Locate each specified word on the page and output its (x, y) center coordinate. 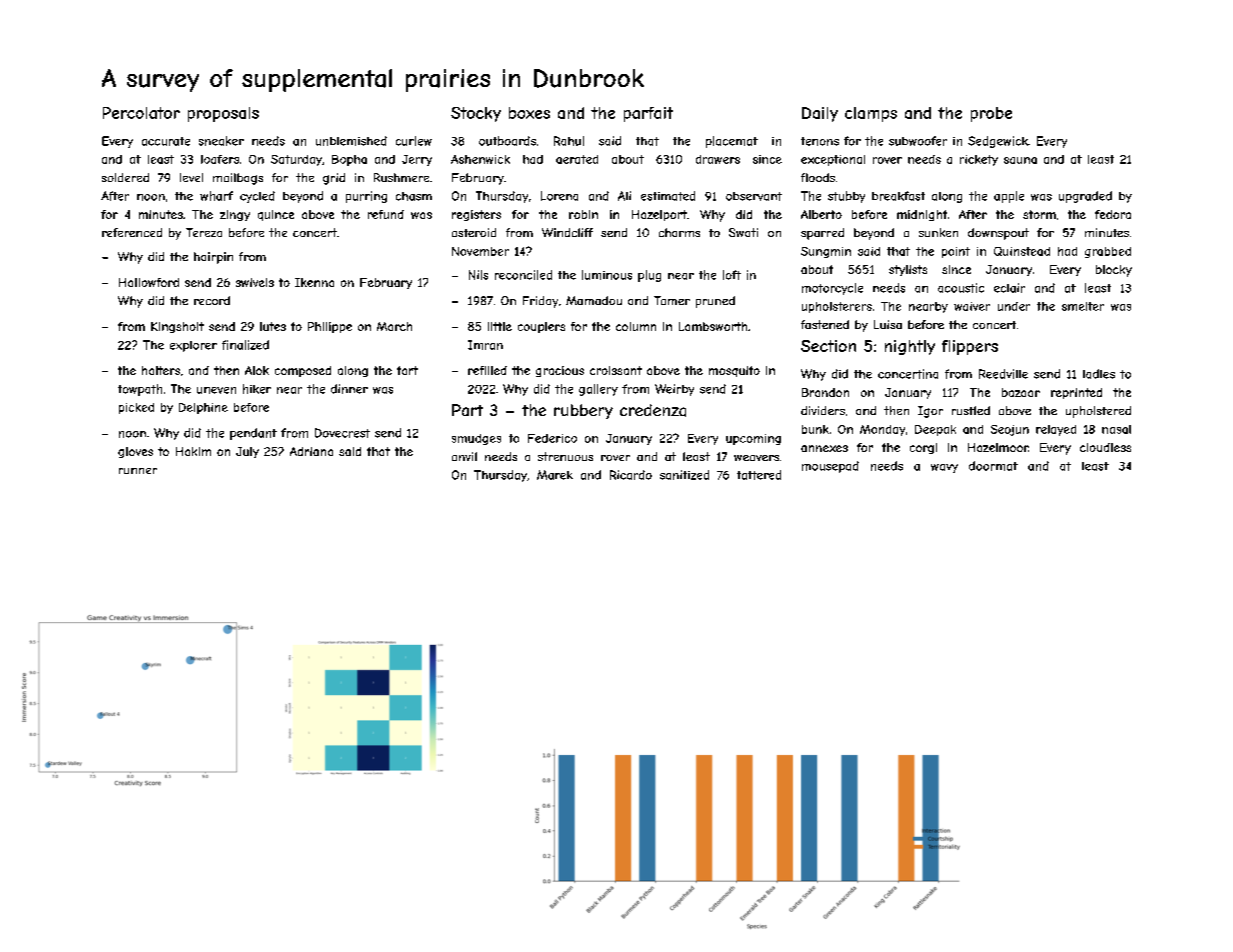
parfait (648, 114)
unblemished (351, 141)
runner (138, 471)
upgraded (1085, 197)
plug (649, 276)
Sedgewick (998, 142)
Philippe (330, 327)
